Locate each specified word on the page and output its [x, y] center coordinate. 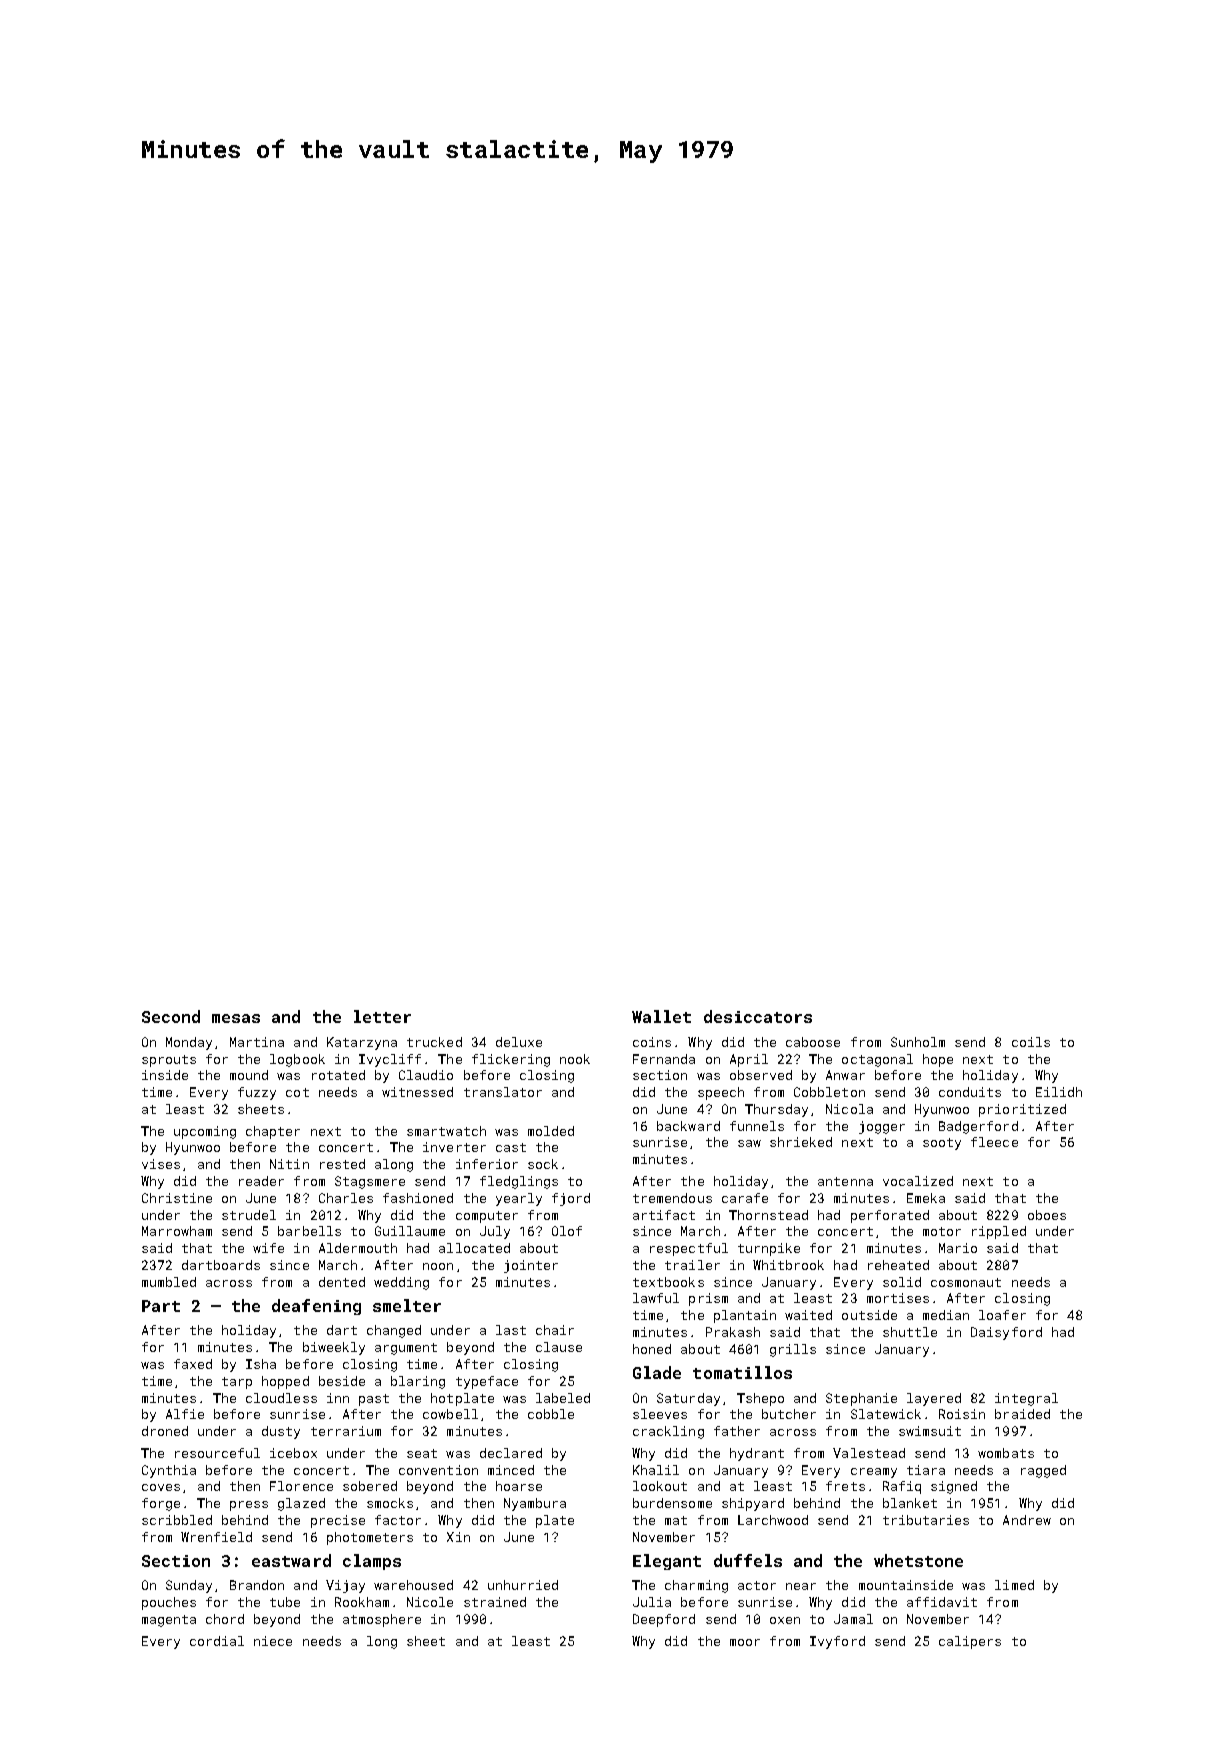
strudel [249, 1215]
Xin [458, 1537]
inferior [487, 1164]
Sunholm [918, 1042]
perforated [890, 1216]
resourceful [217, 1453]
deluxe [519, 1042]
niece [273, 1641]
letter [382, 1016]
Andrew [1027, 1520]
